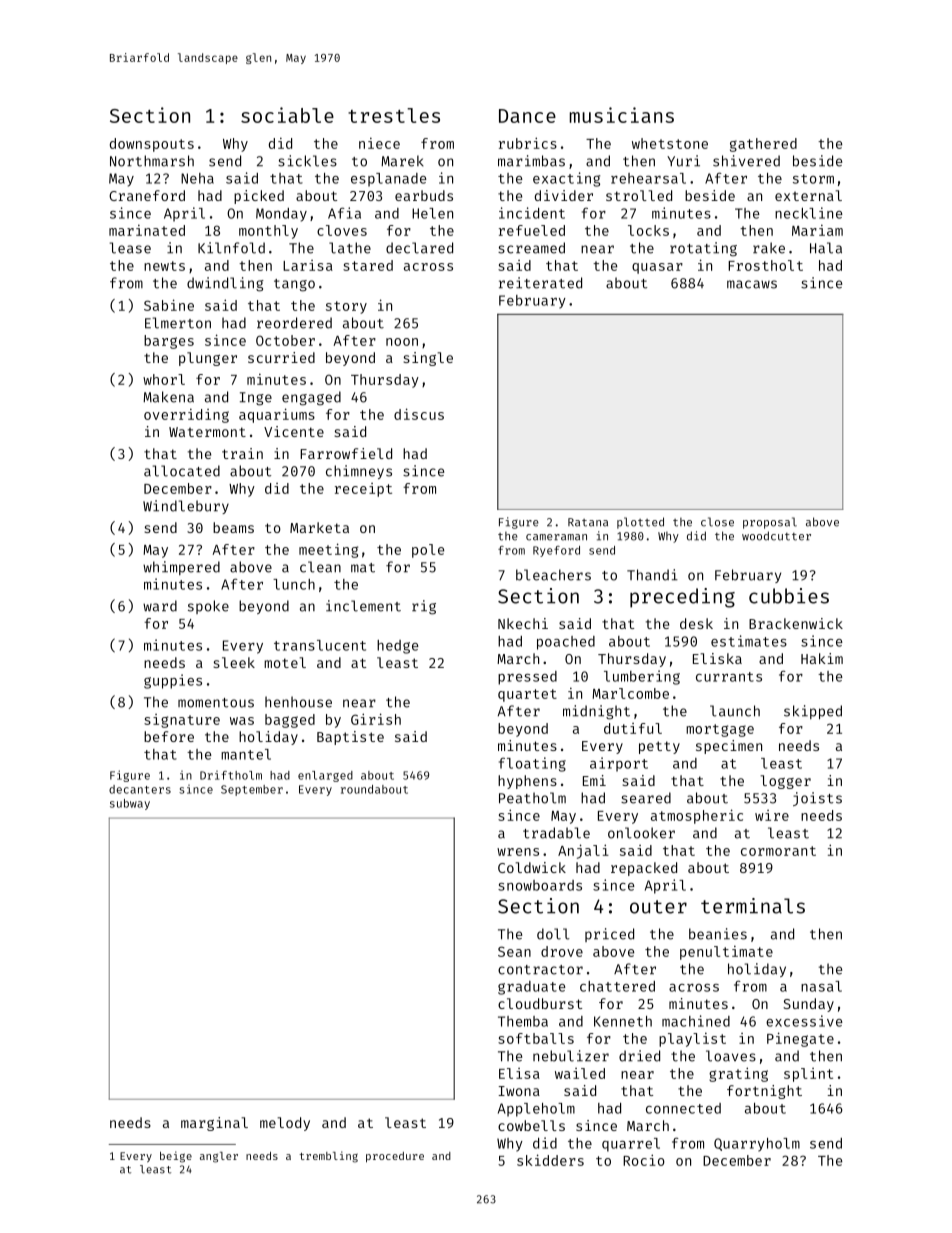  I want to click on sociable, so click(287, 115).
